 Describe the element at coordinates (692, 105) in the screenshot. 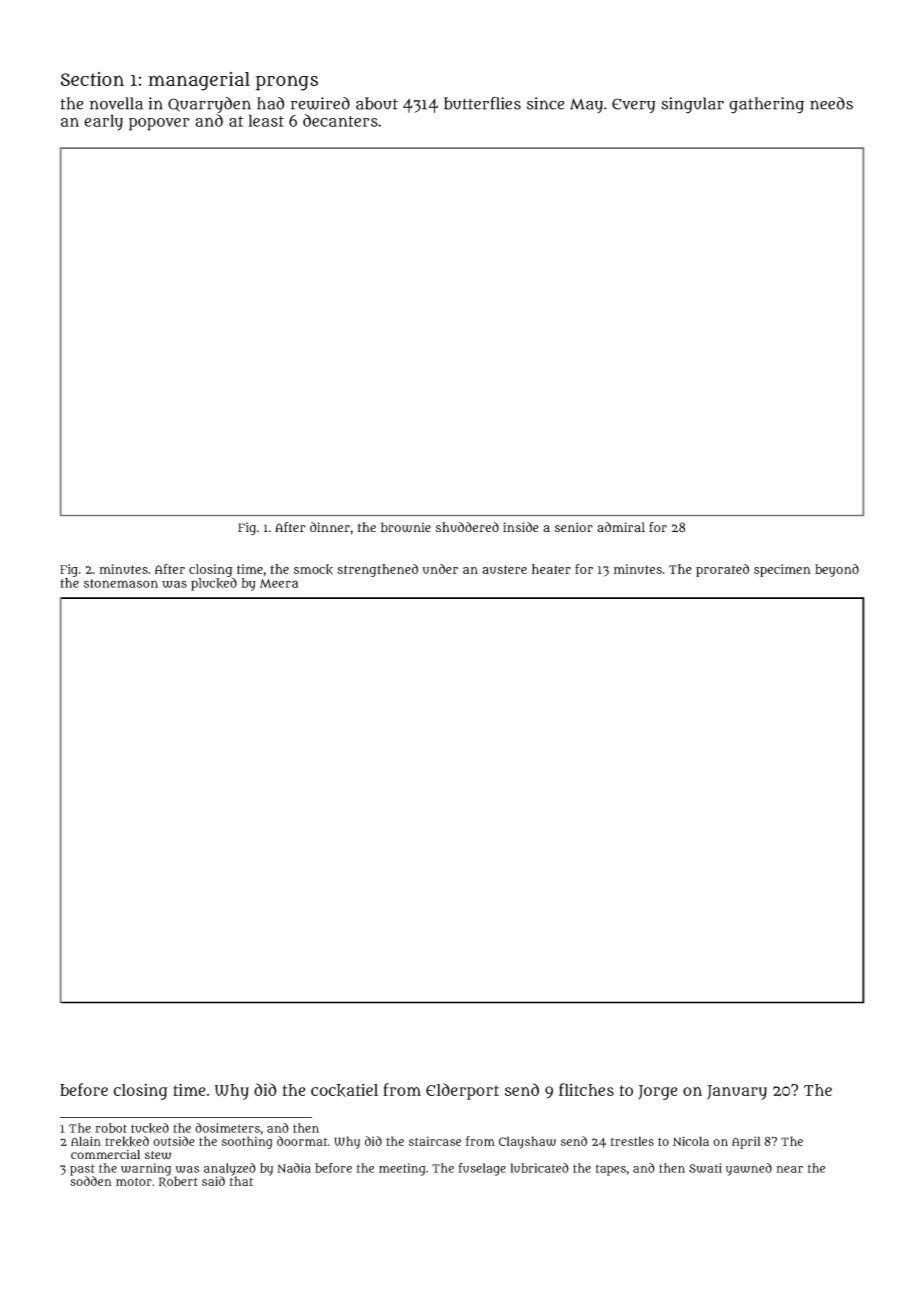

I see `singular` at that location.
